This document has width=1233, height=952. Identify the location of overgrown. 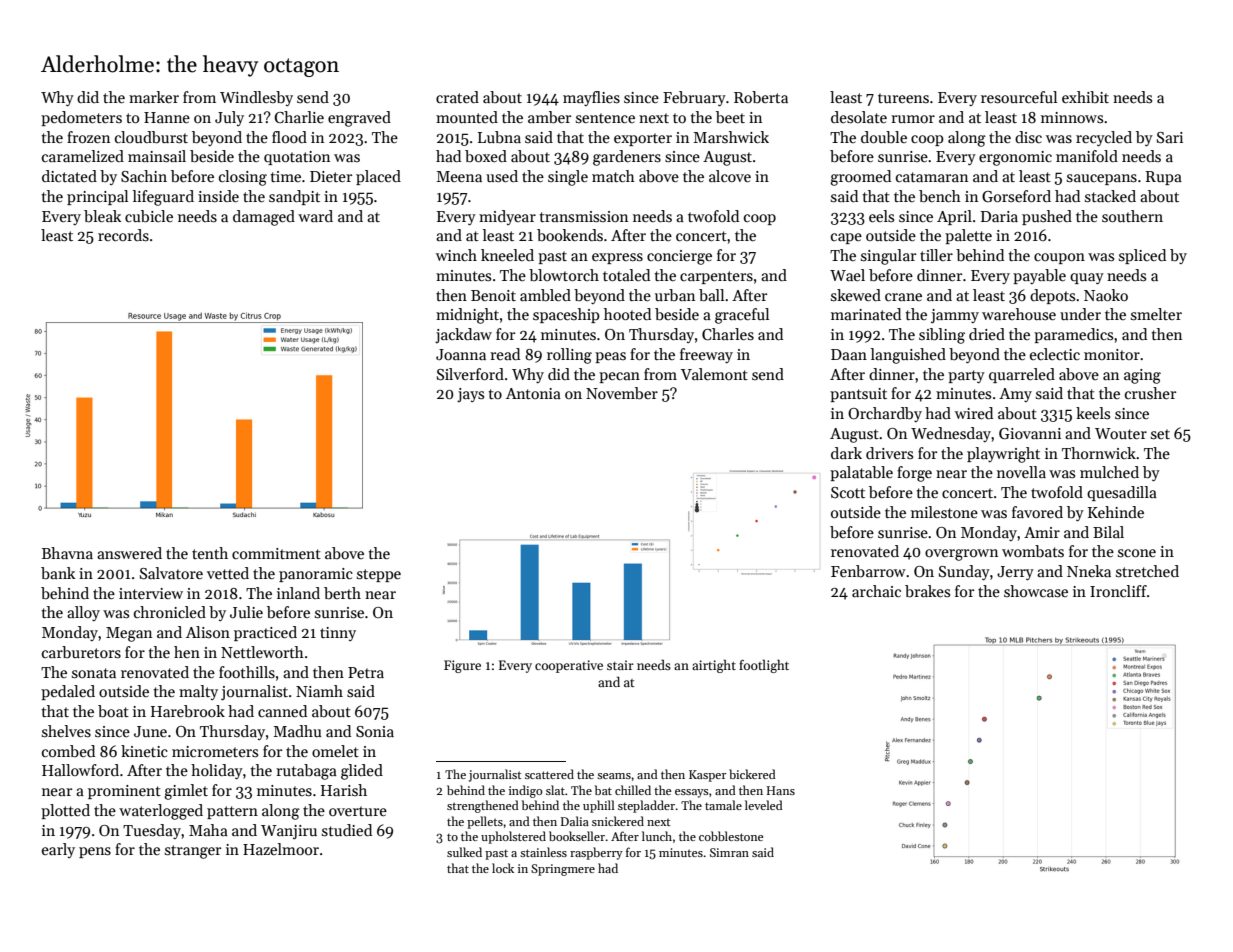
(961, 555).
